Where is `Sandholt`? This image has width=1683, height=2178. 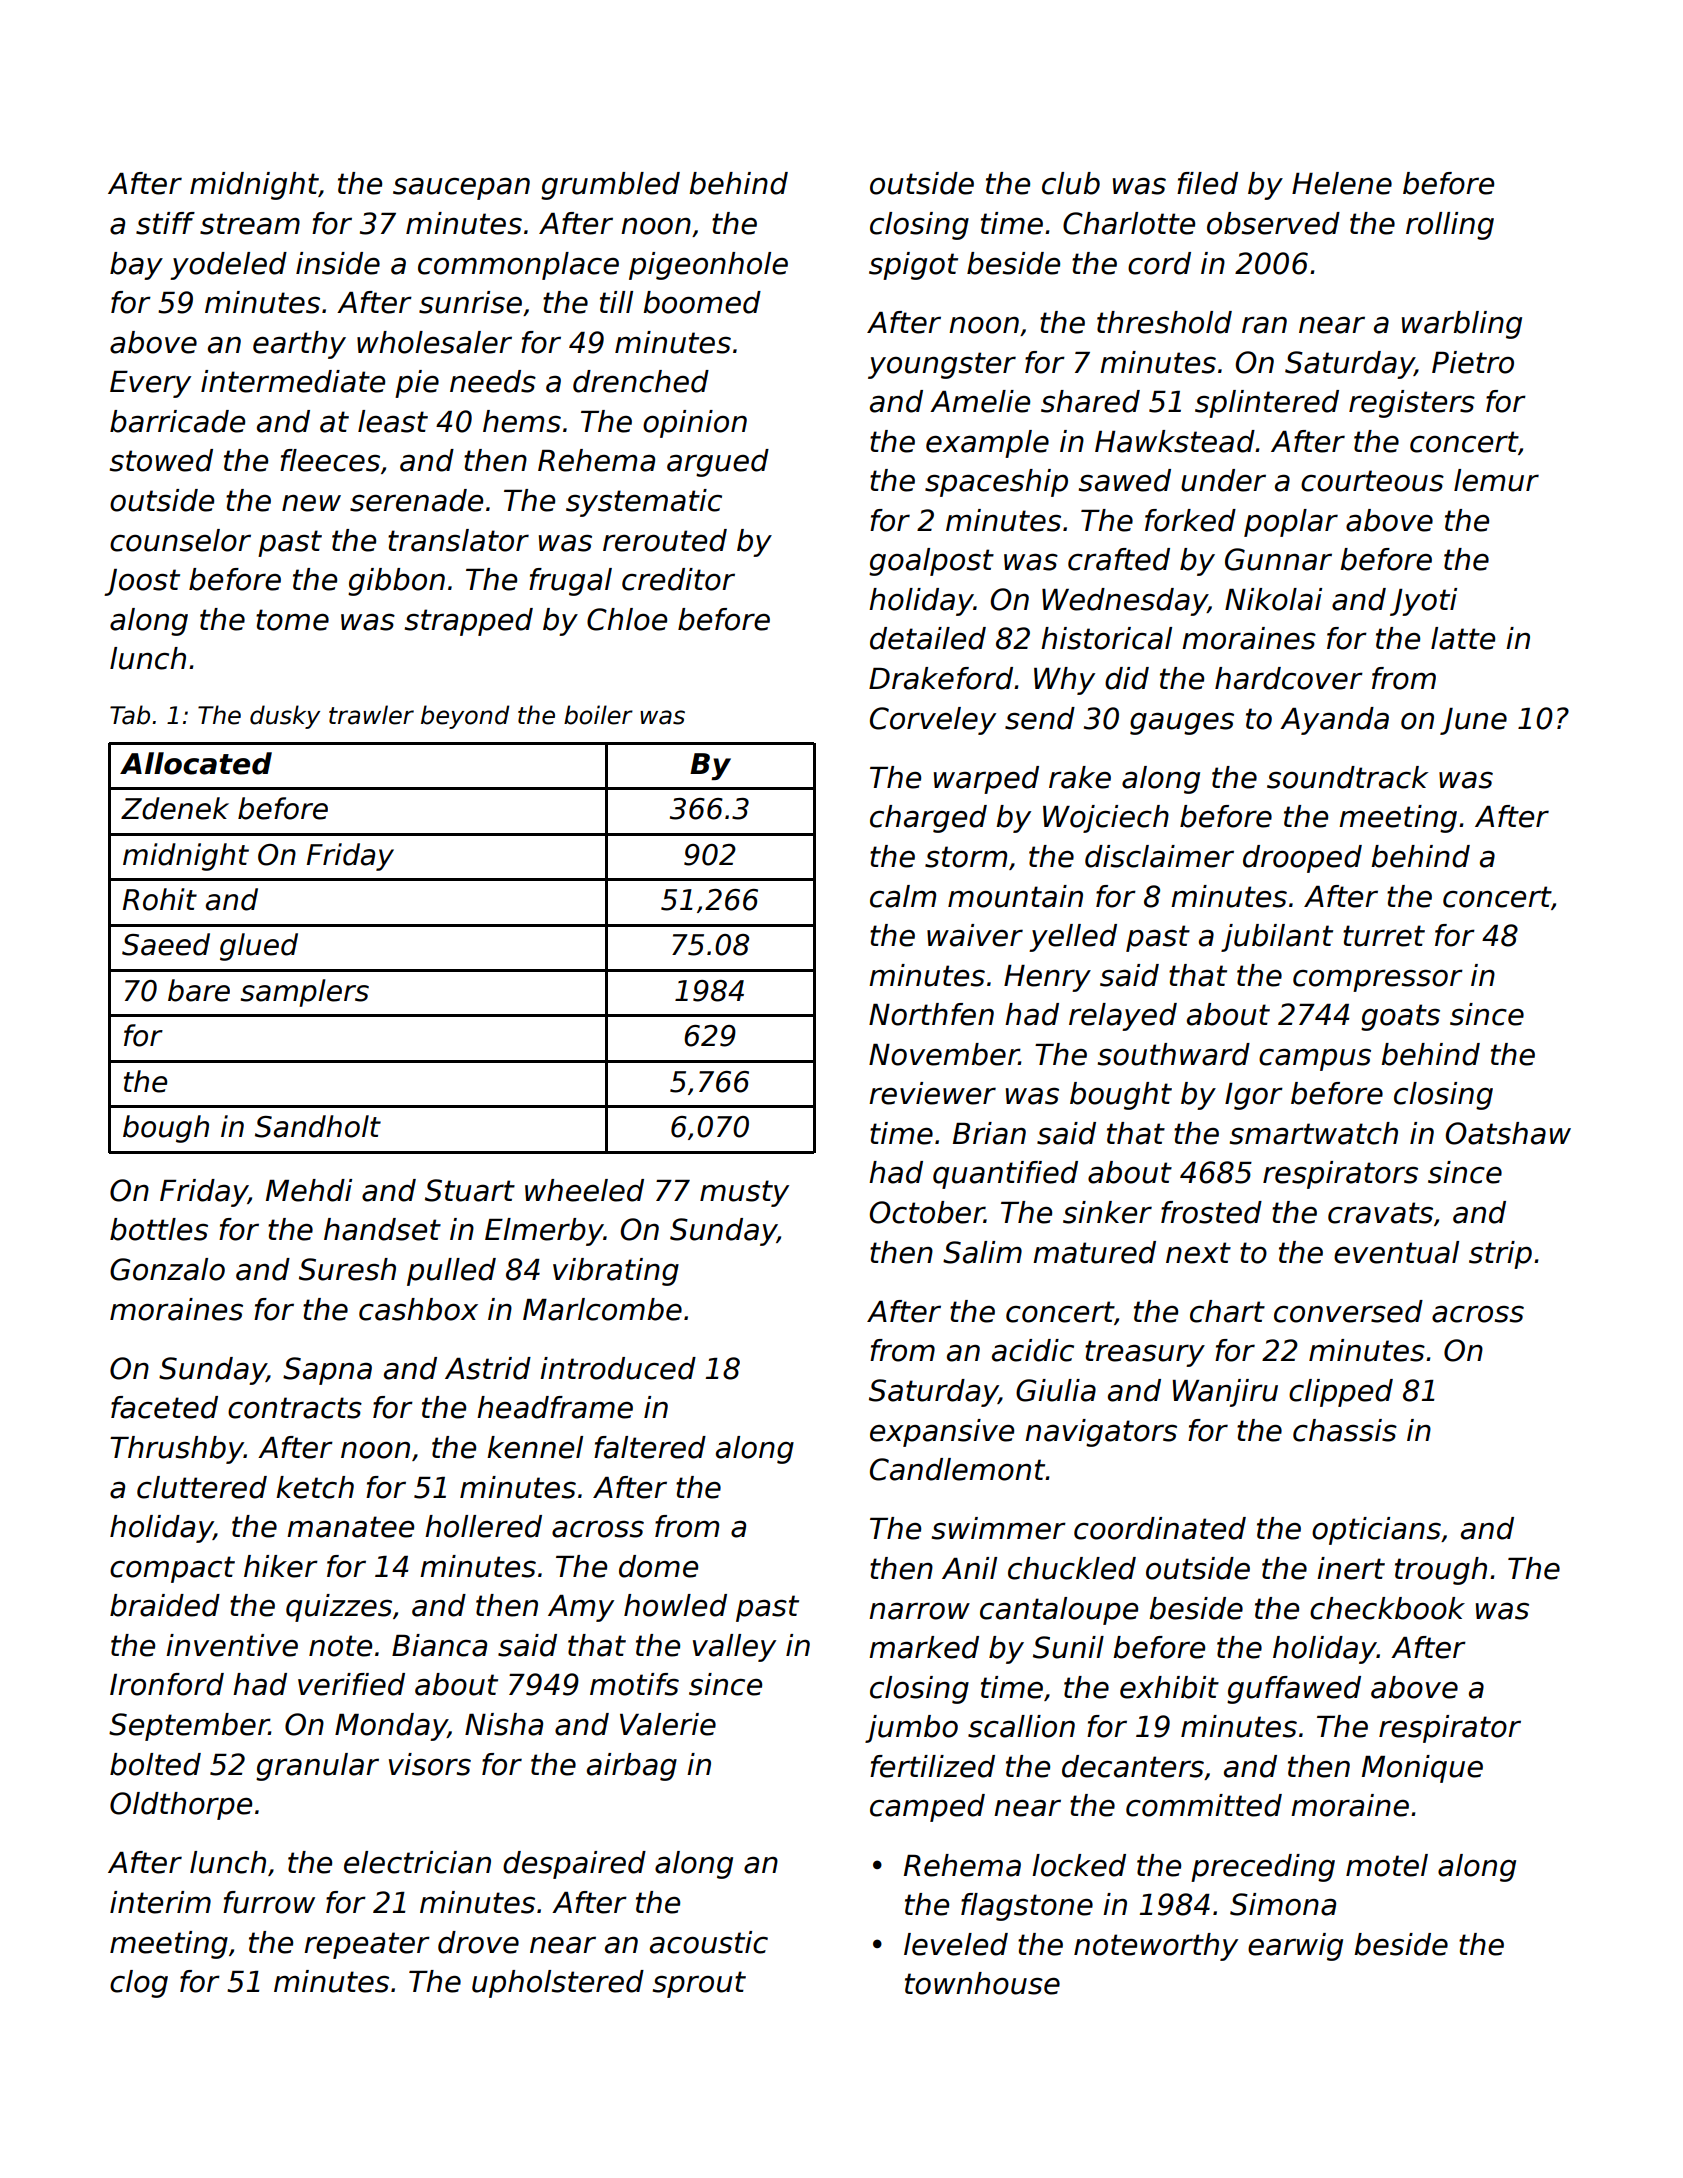
Sandholt is located at coordinates (318, 1126).
